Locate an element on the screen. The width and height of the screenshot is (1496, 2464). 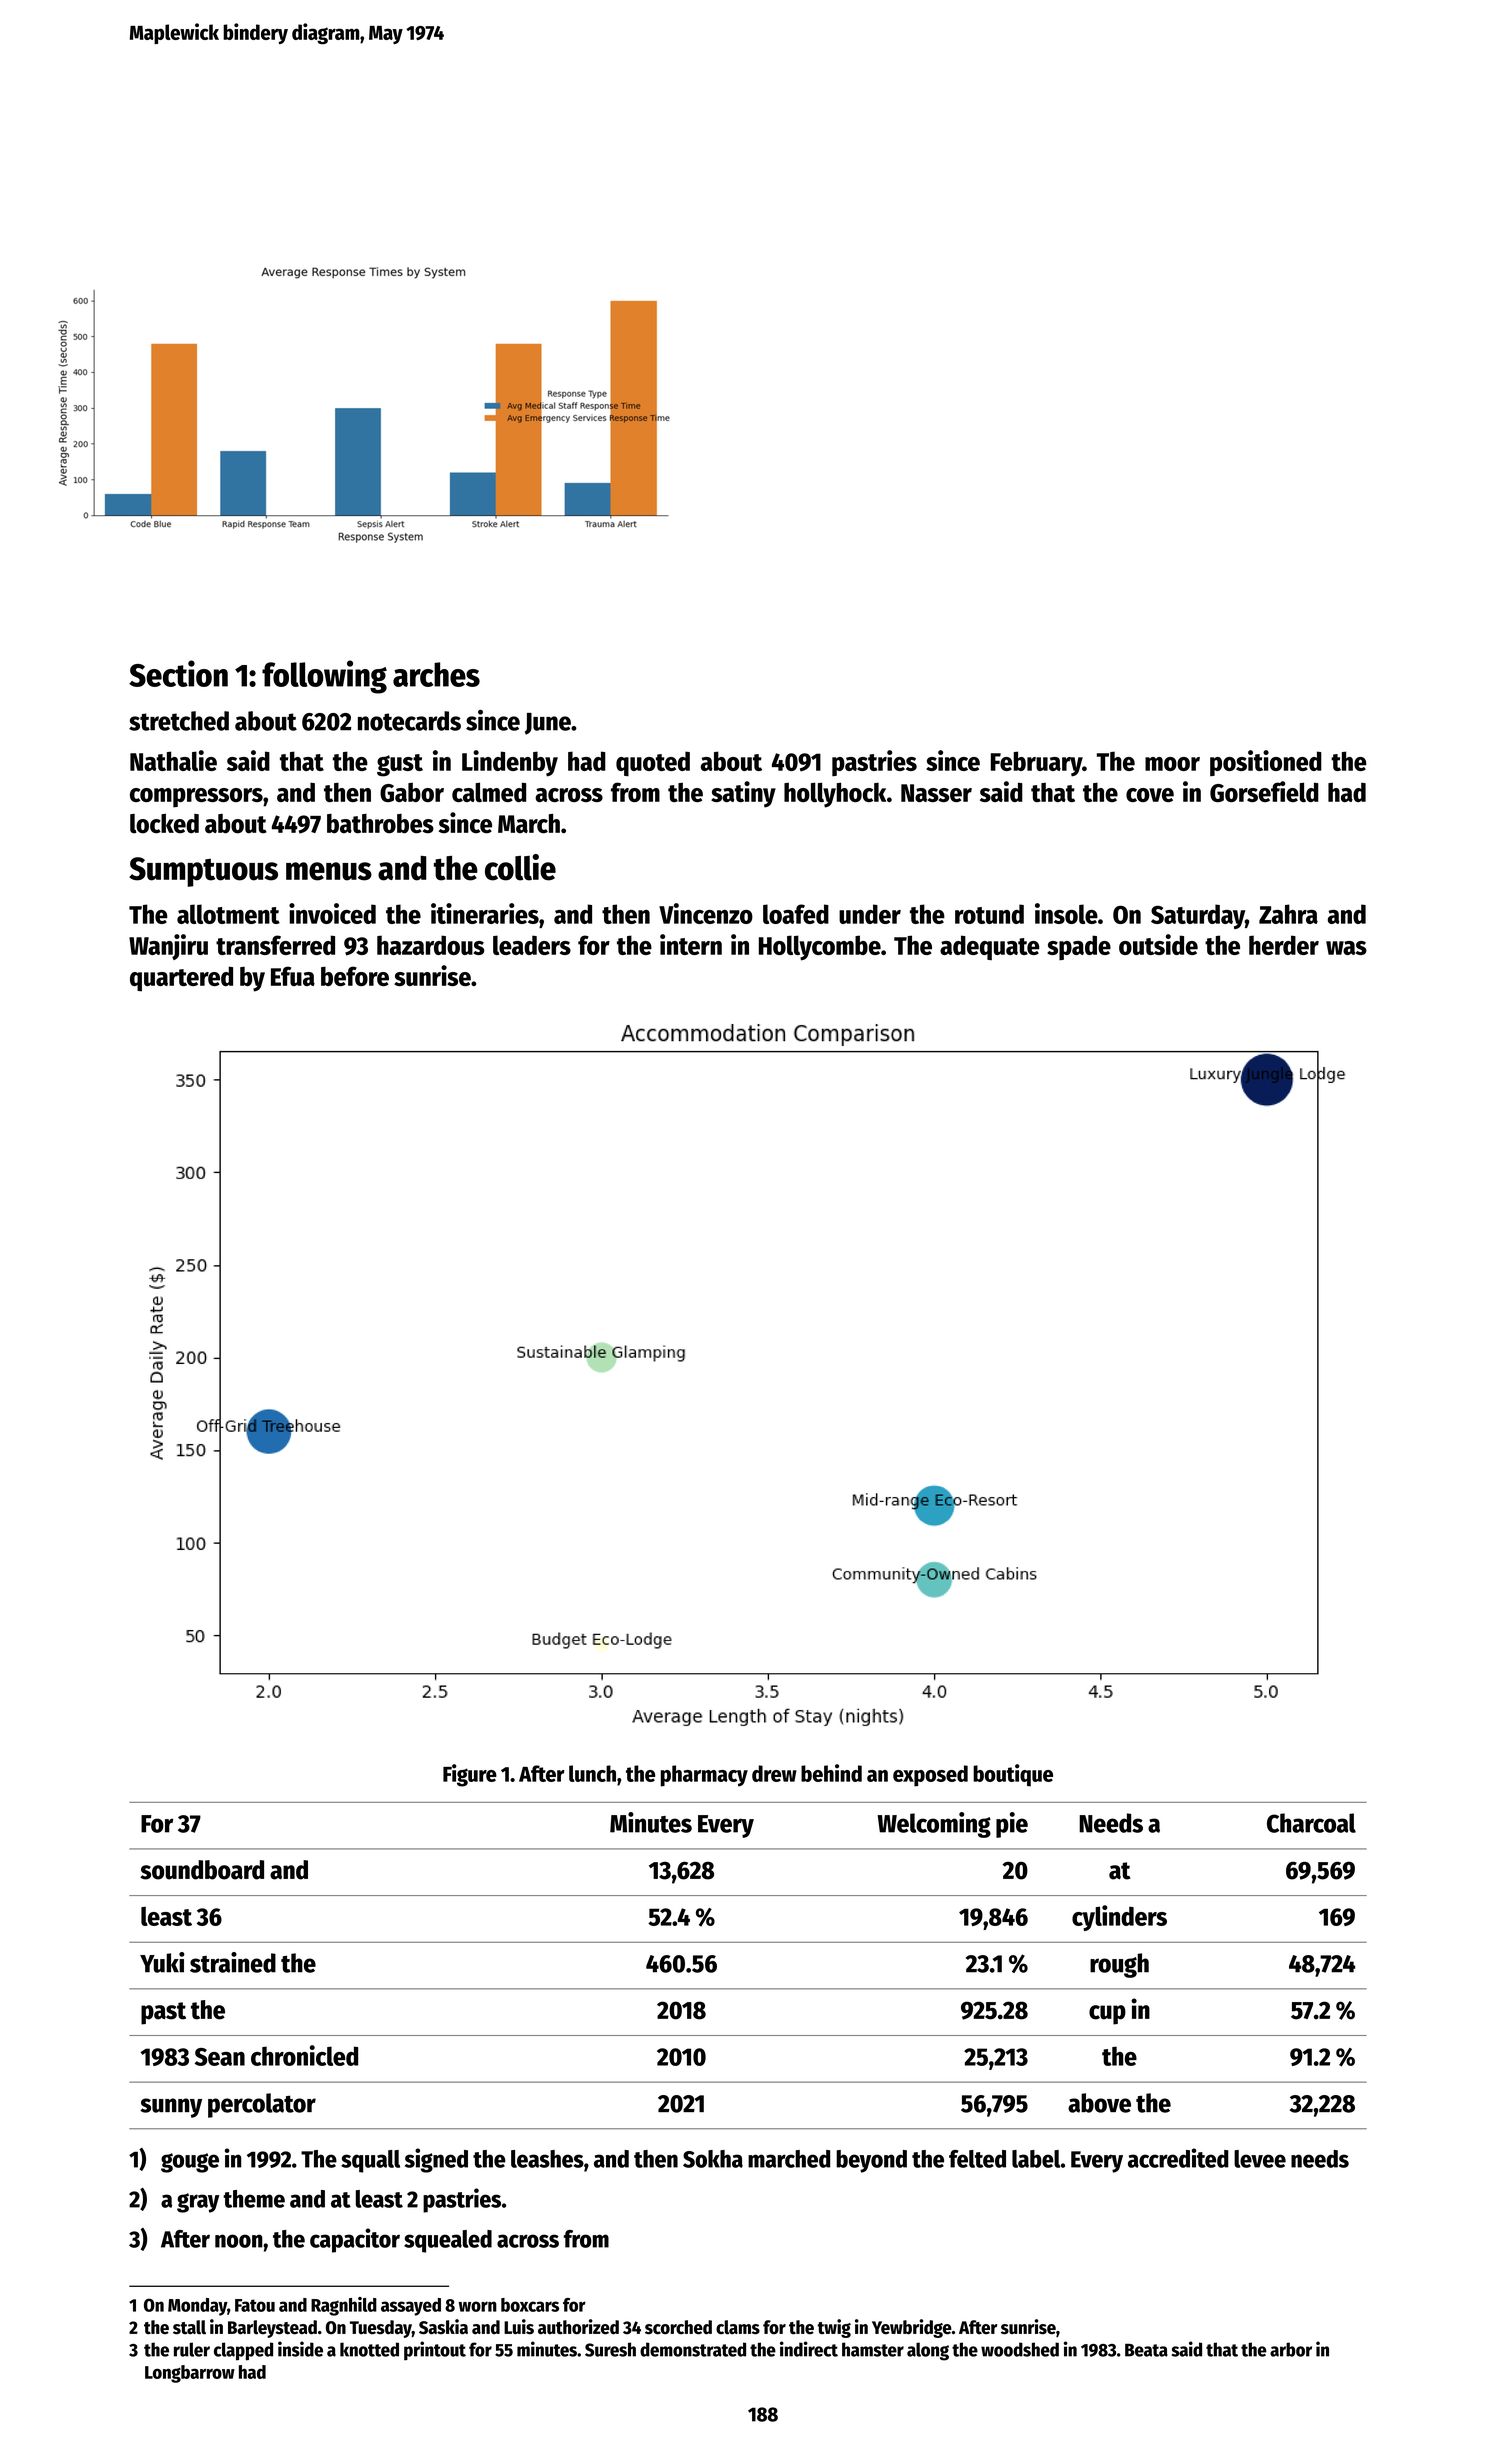
chronicled is located at coordinates (304, 2055).
